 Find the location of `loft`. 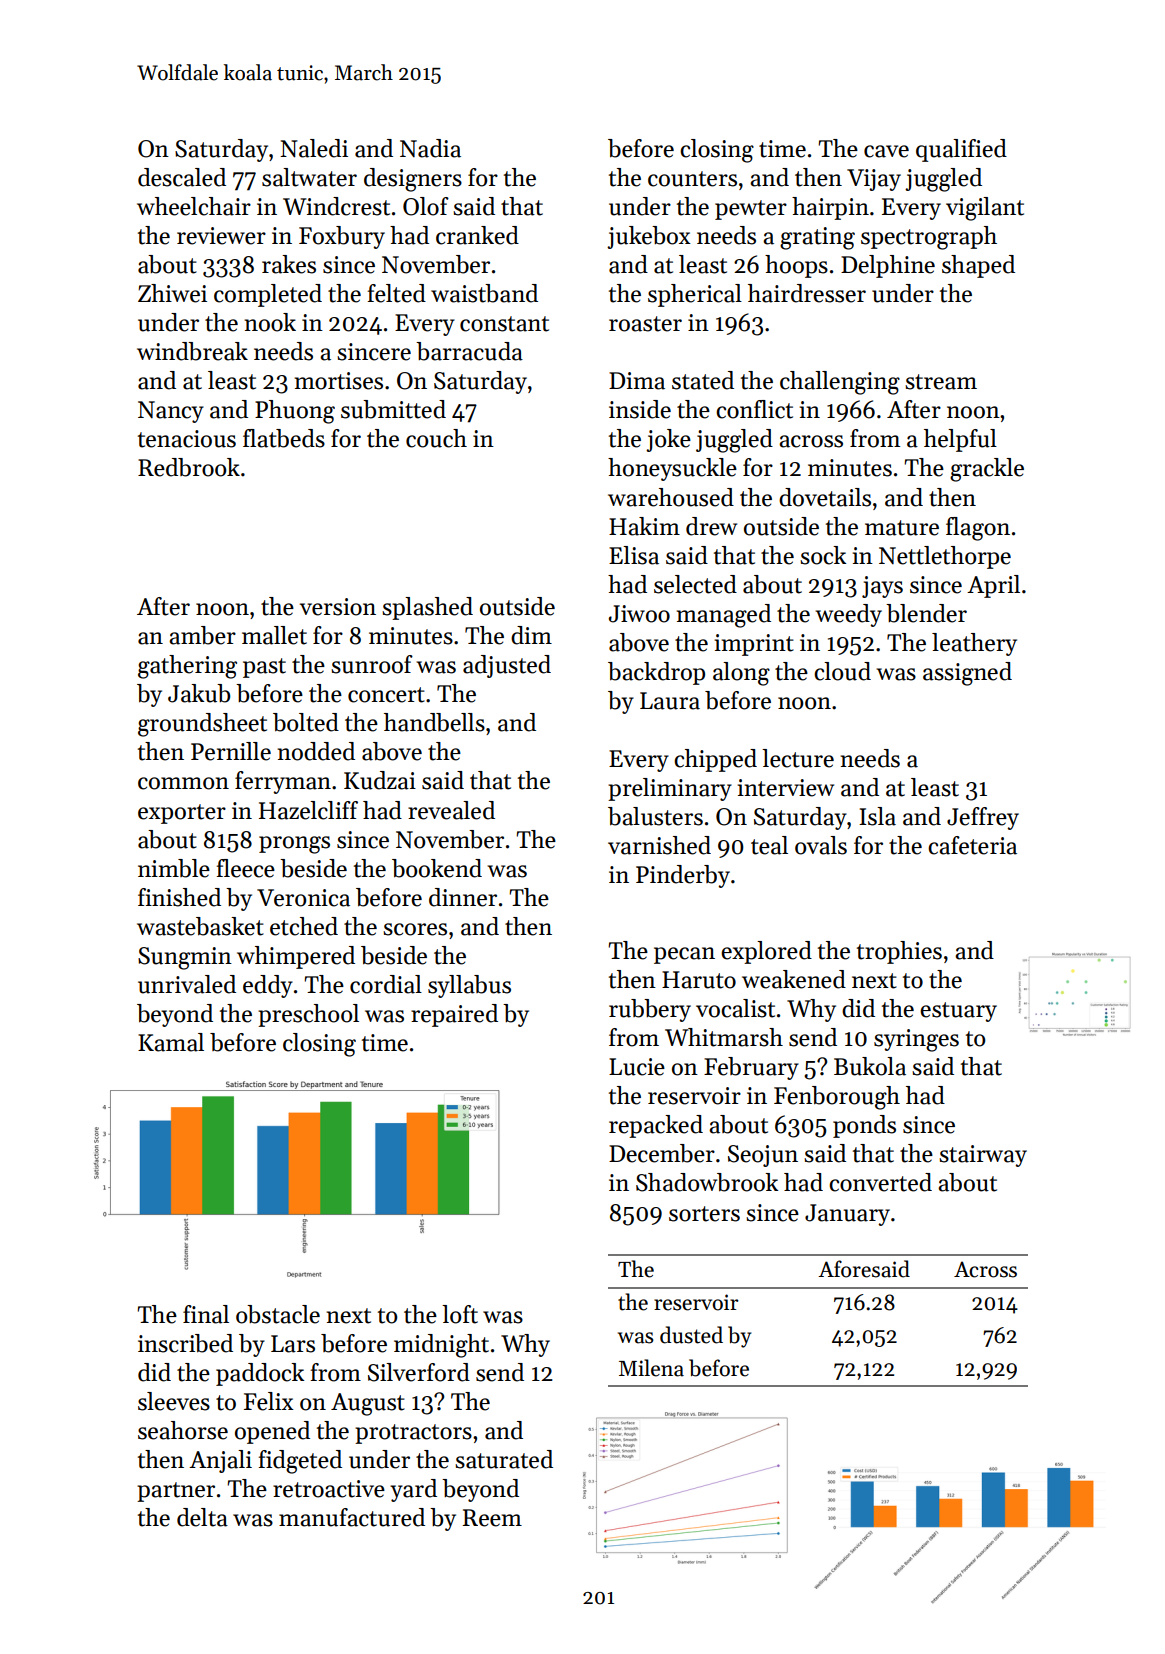

loft is located at coordinates (460, 1314).
